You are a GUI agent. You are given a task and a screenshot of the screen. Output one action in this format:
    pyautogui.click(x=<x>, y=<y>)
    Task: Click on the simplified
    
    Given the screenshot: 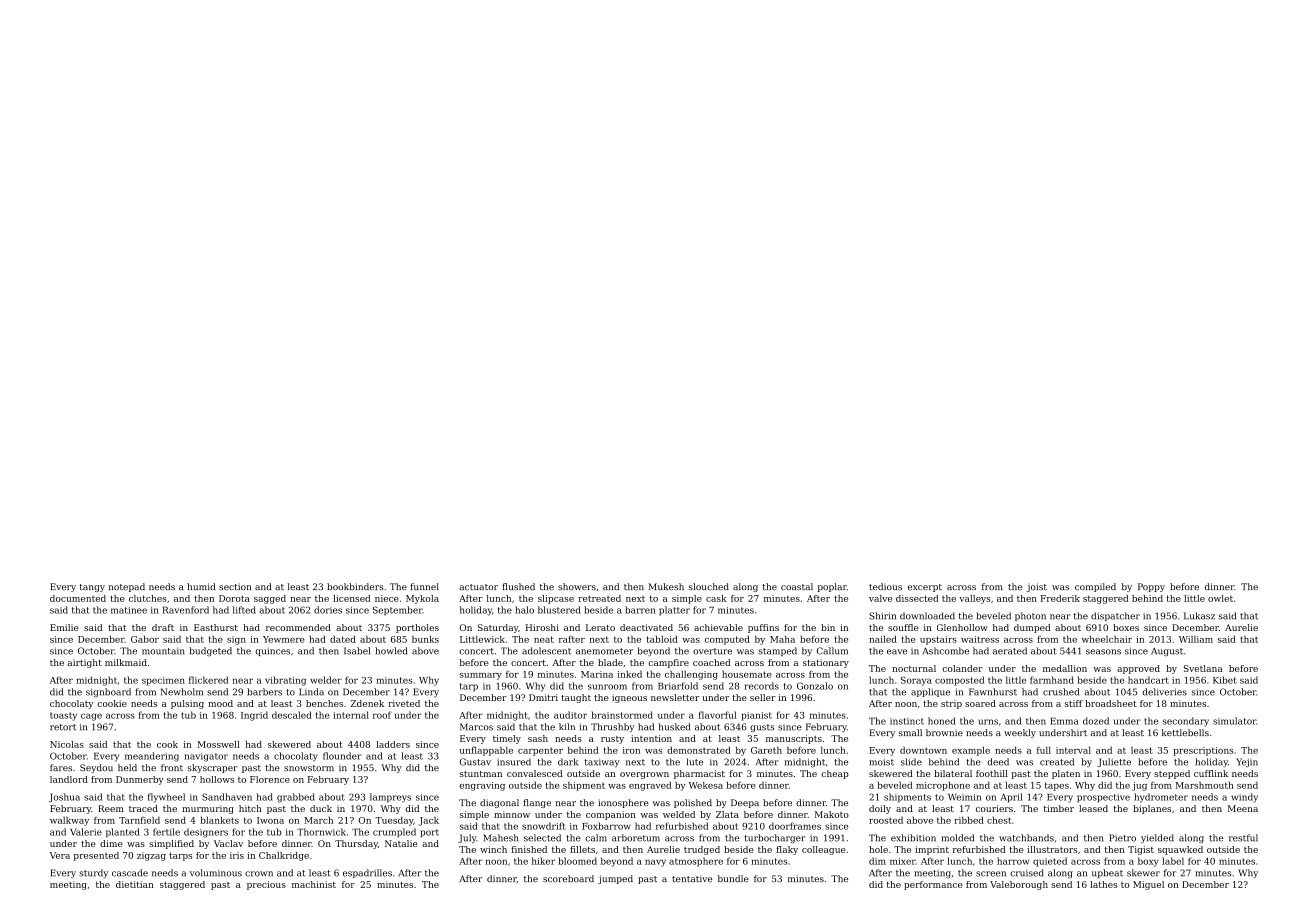 What is the action you would take?
    pyautogui.click(x=171, y=844)
